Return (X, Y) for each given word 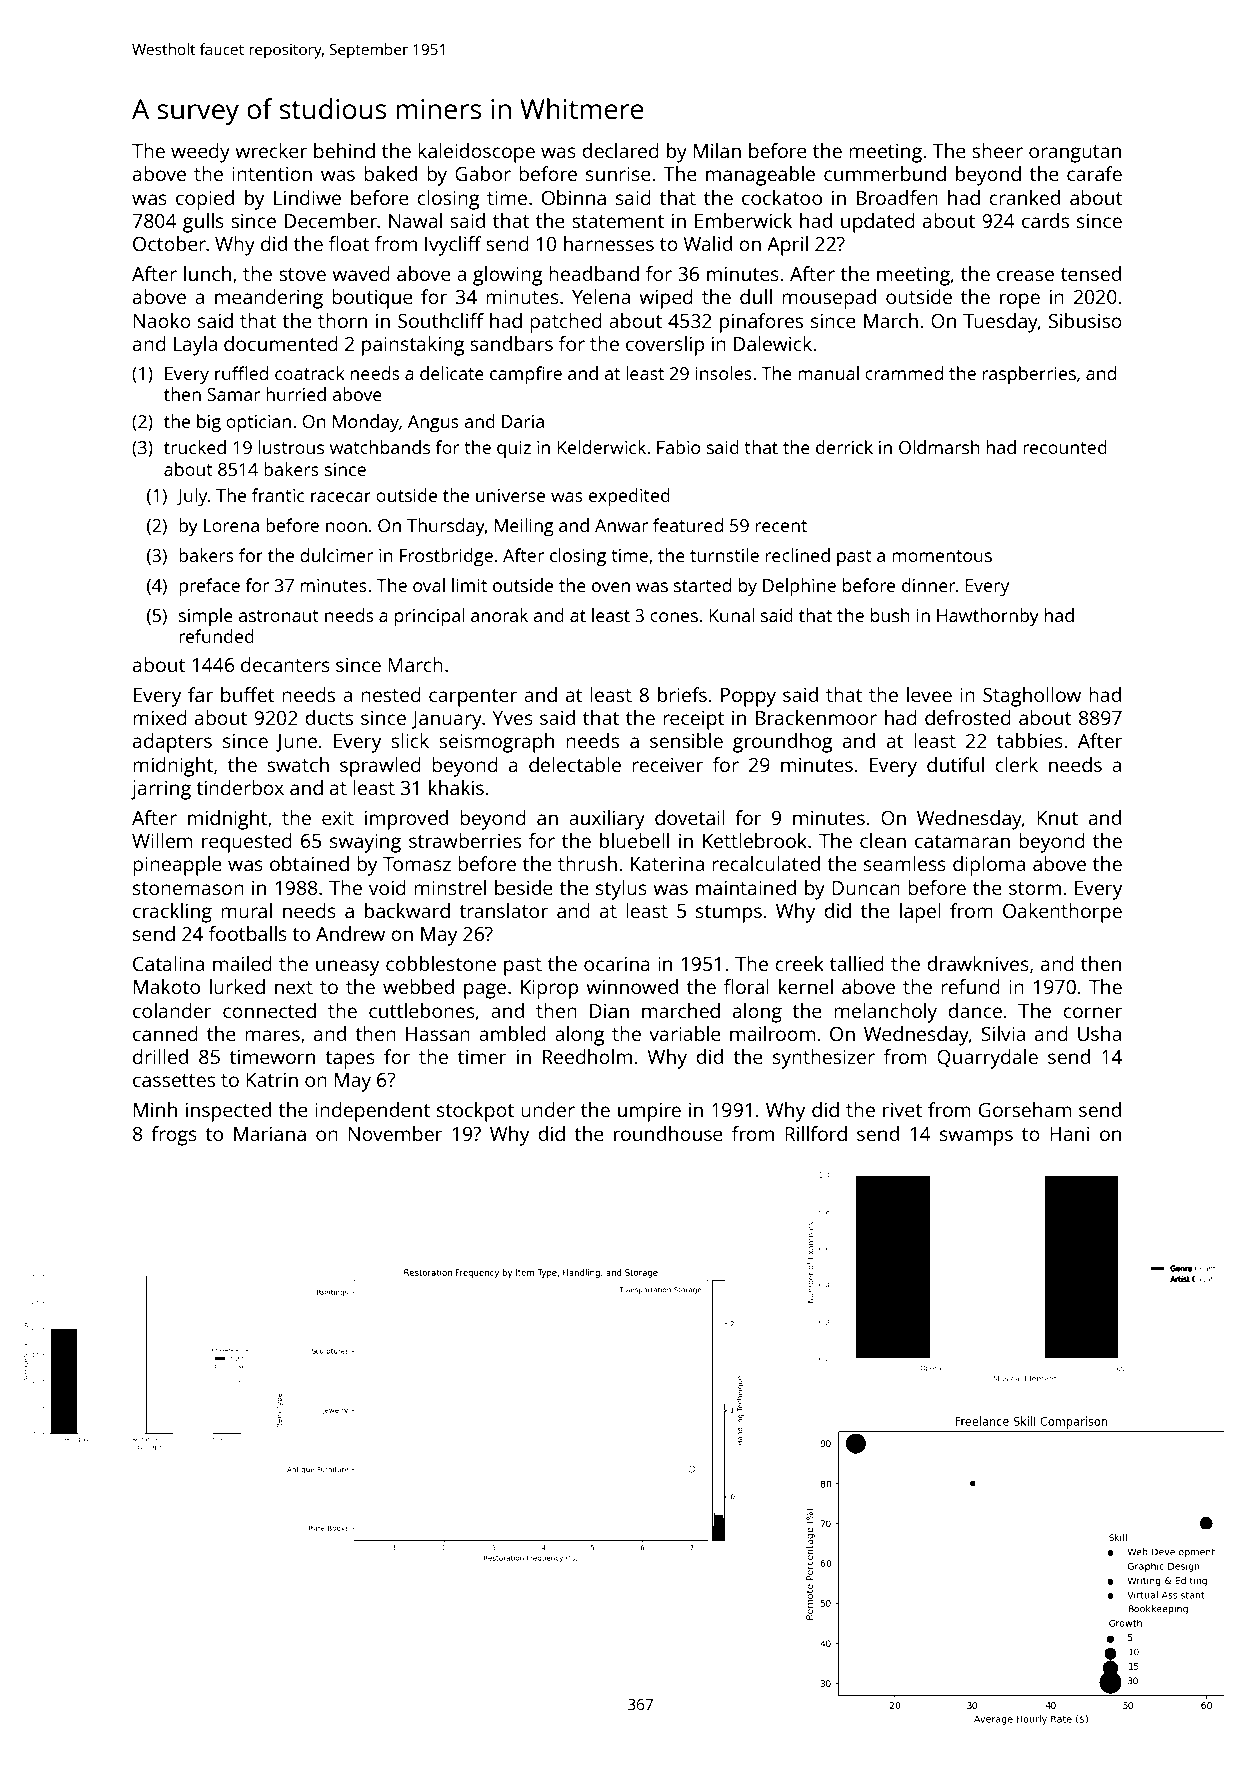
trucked (195, 447)
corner (1093, 1012)
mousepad (829, 299)
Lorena (231, 525)
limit (469, 585)
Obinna (574, 197)
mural (246, 910)
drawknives (978, 963)
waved (361, 273)
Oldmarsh (939, 447)
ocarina (617, 964)
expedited (629, 497)
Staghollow (1032, 697)
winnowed (632, 986)
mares (272, 1035)
